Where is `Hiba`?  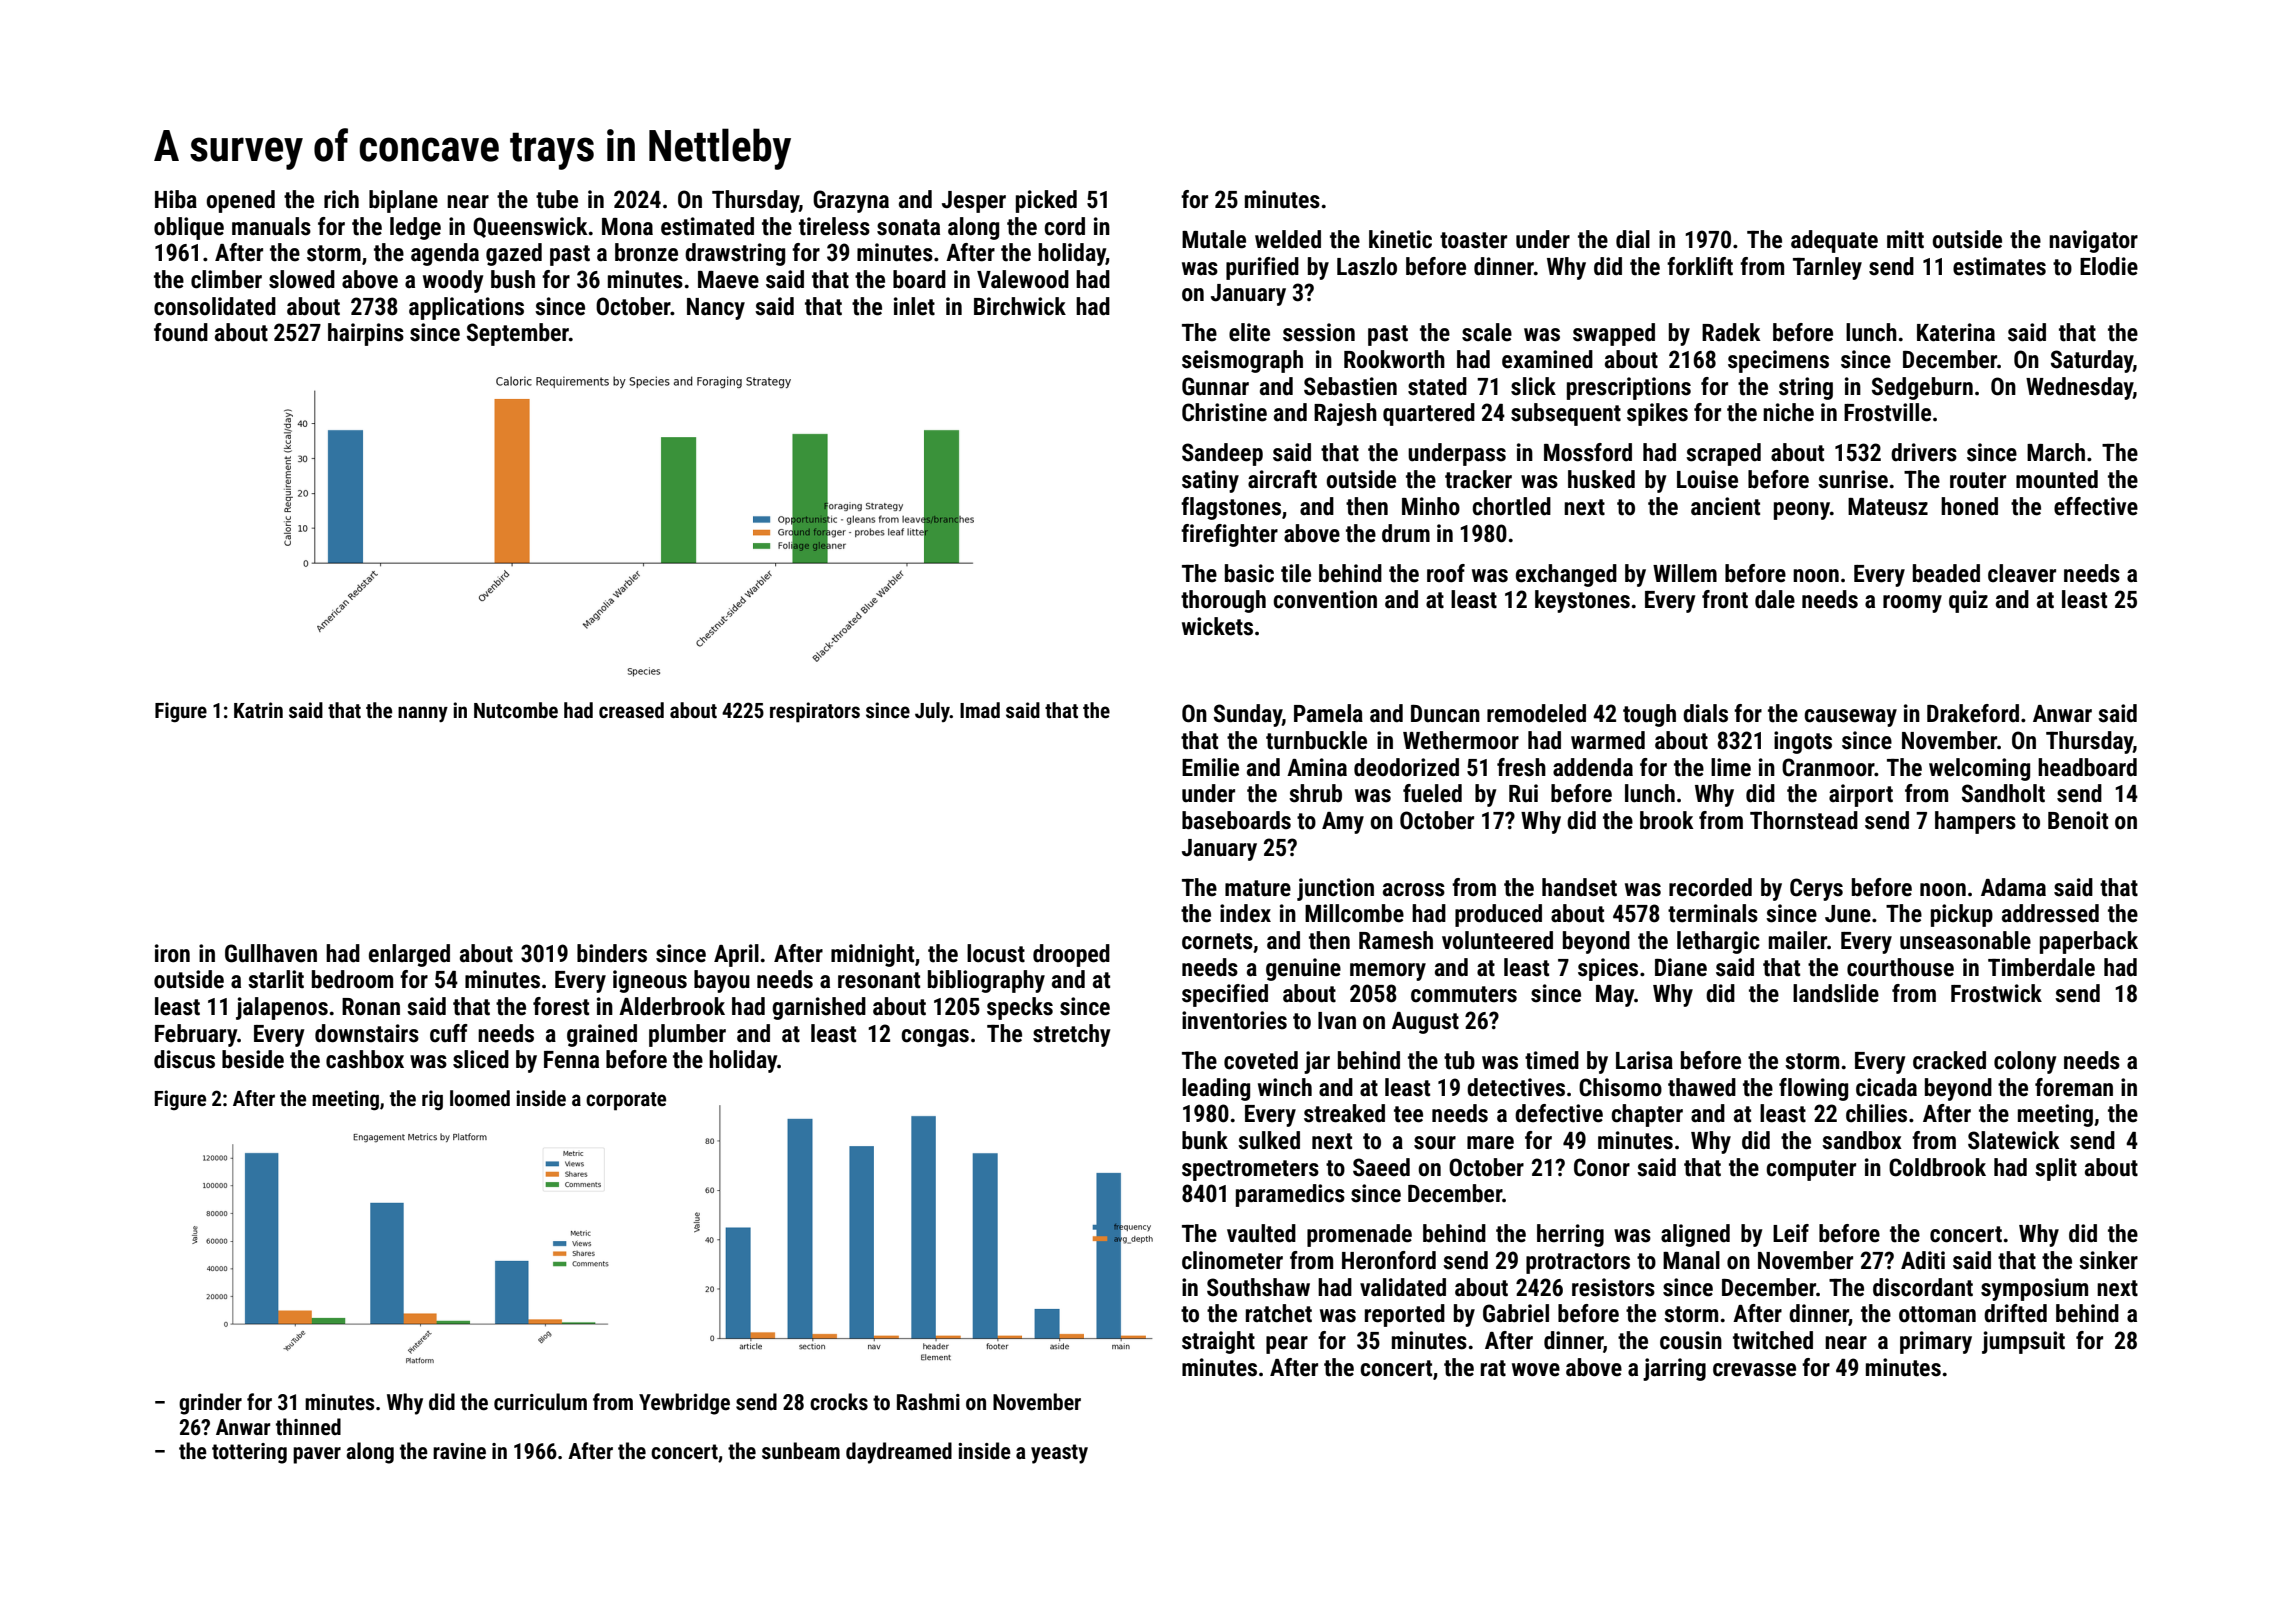
Hiba is located at coordinates (176, 199).
